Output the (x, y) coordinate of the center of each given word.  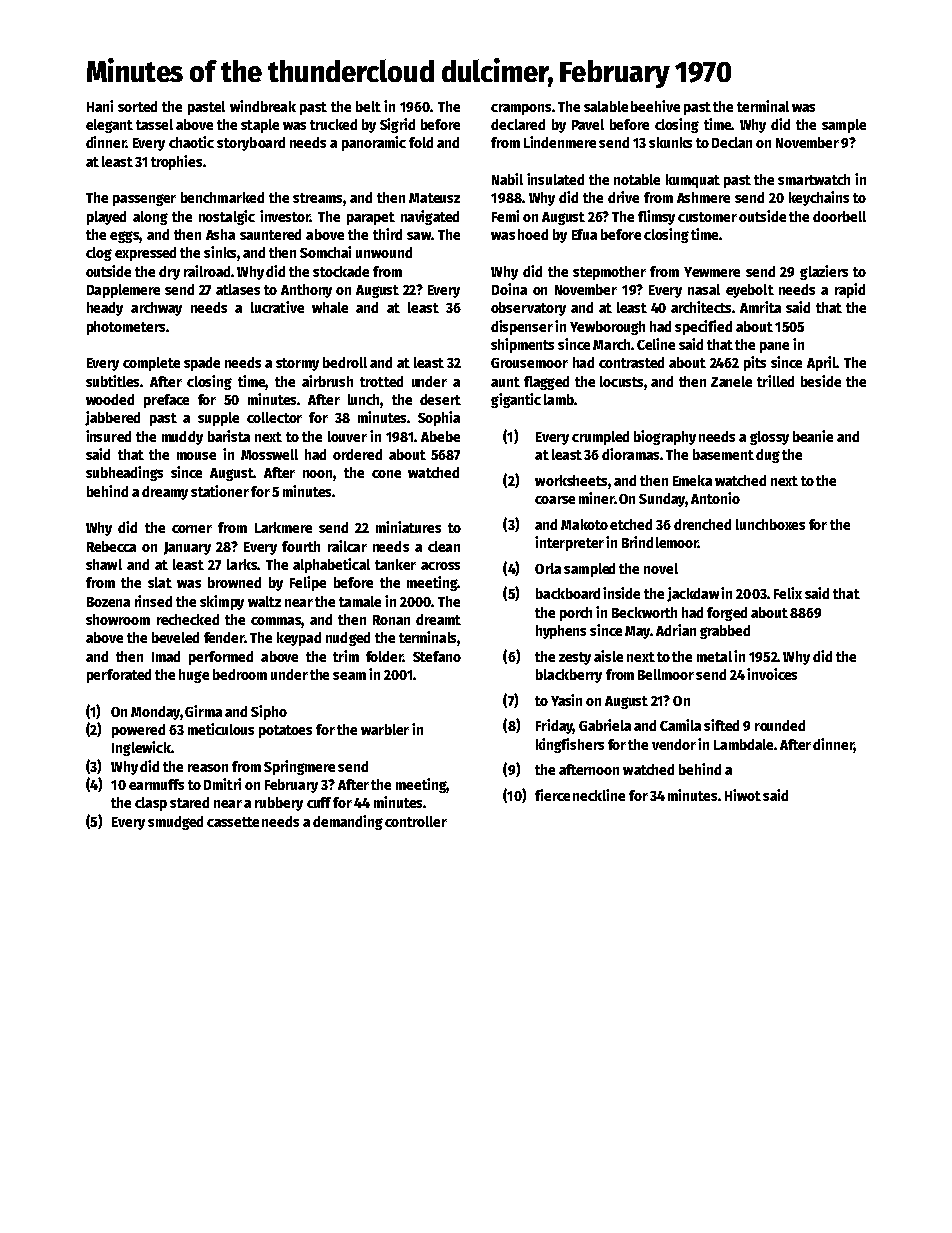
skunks (670, 142)
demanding (348, 822)
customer (707, 217)
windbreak (263, 106)
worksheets (571, 480)
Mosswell (269, 454)
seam (349, 676)
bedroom (240, 674)
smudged (175, 823)
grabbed (725, 632)
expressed (145, 254)
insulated (555, 179)
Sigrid (397, 125)
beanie (813, 436)
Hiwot (743, 795)
